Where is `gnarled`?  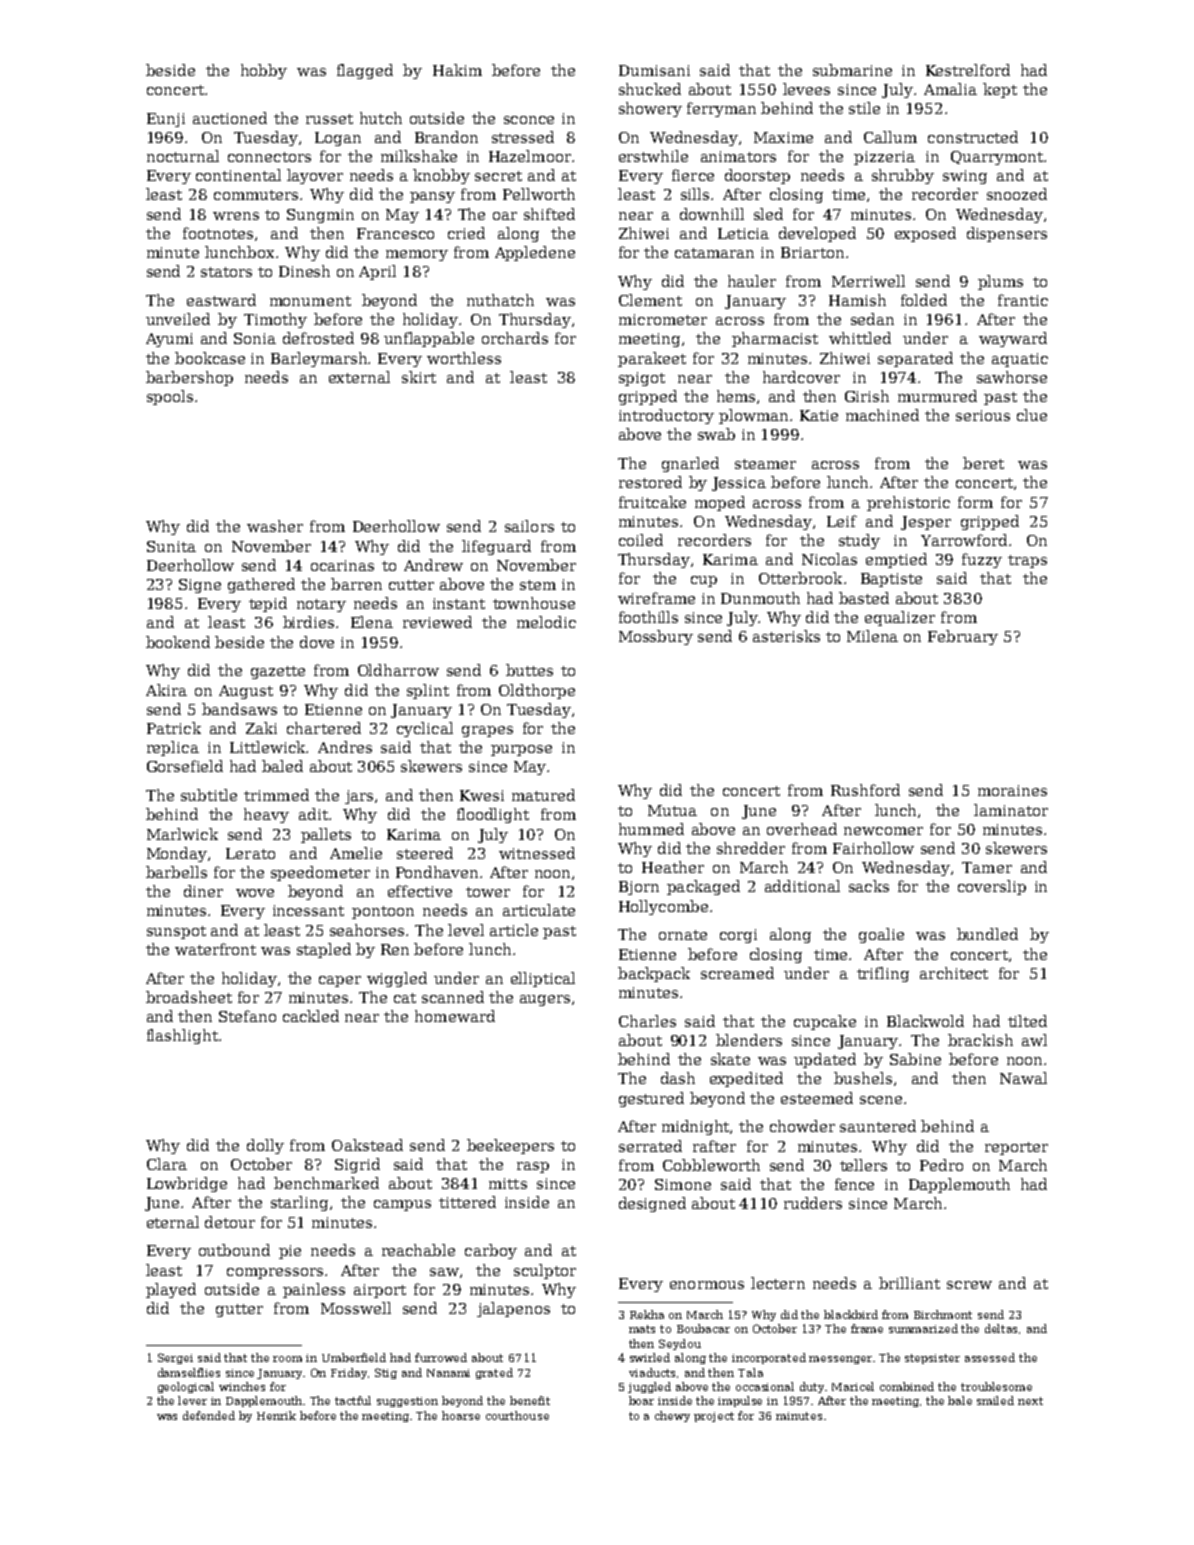 gnarled is located at coordinates (690, 464).
